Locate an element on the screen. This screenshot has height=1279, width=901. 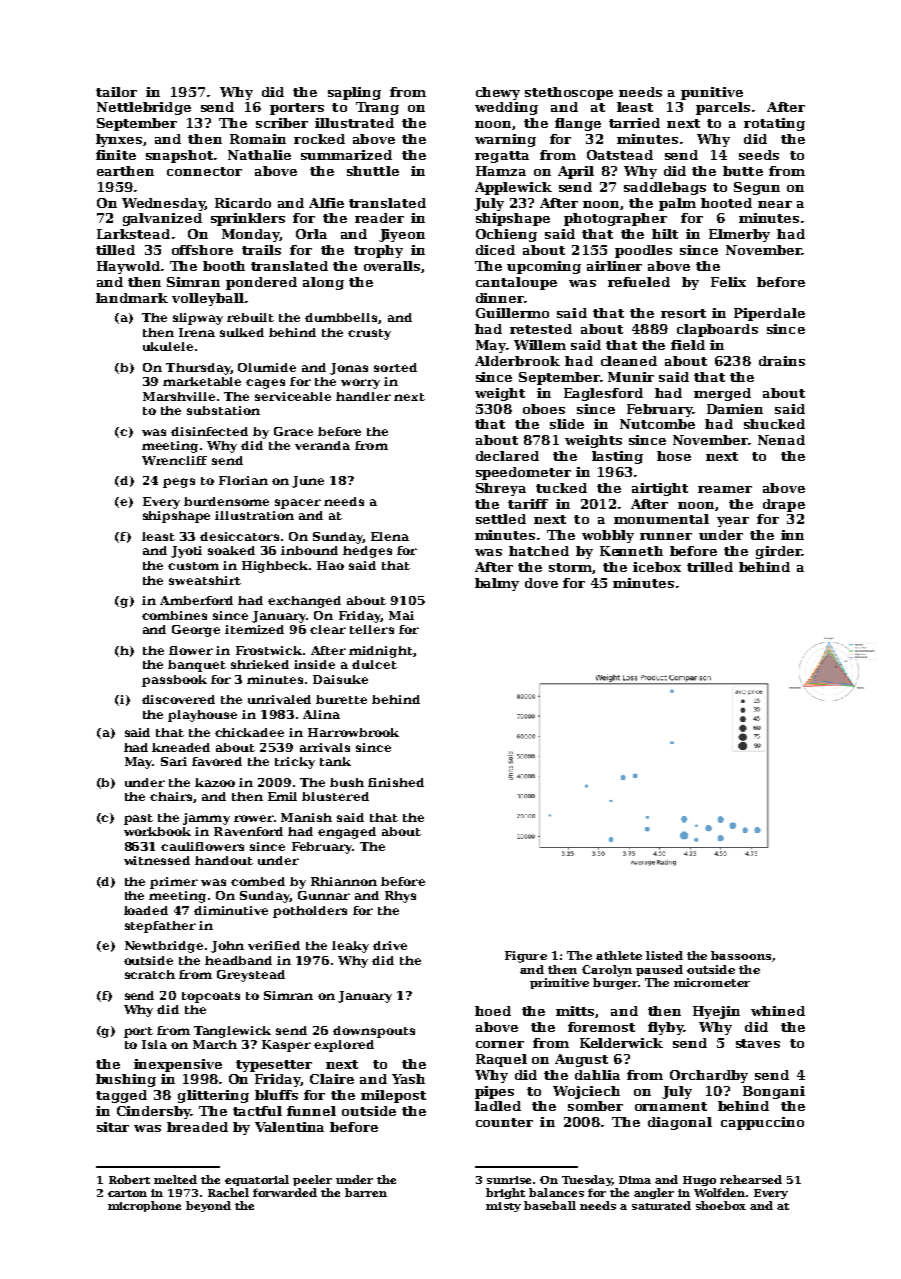
past is located at coordinates (138, 819).
